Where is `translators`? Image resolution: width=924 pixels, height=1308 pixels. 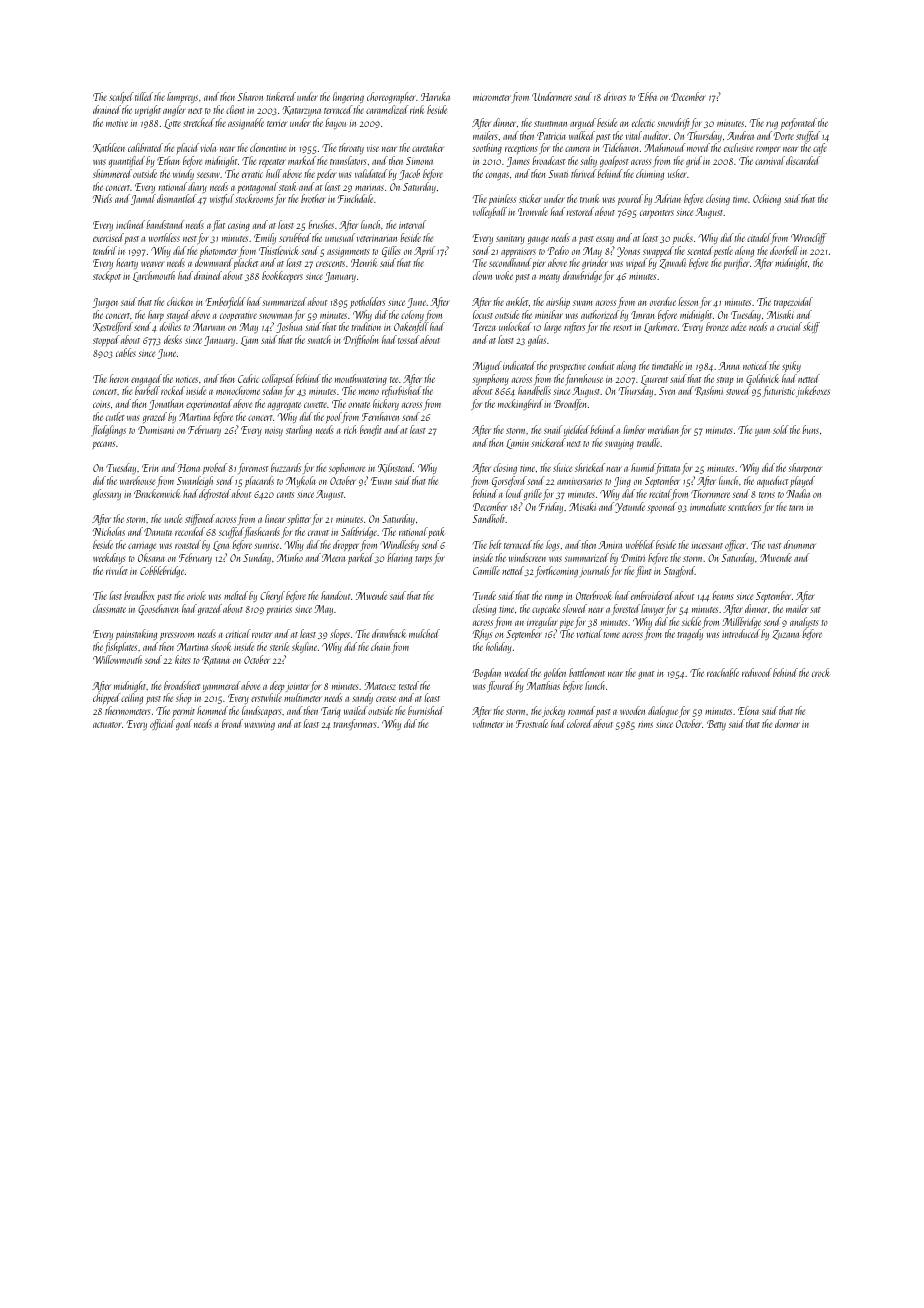 translators is located at coordinates (348, 160).
